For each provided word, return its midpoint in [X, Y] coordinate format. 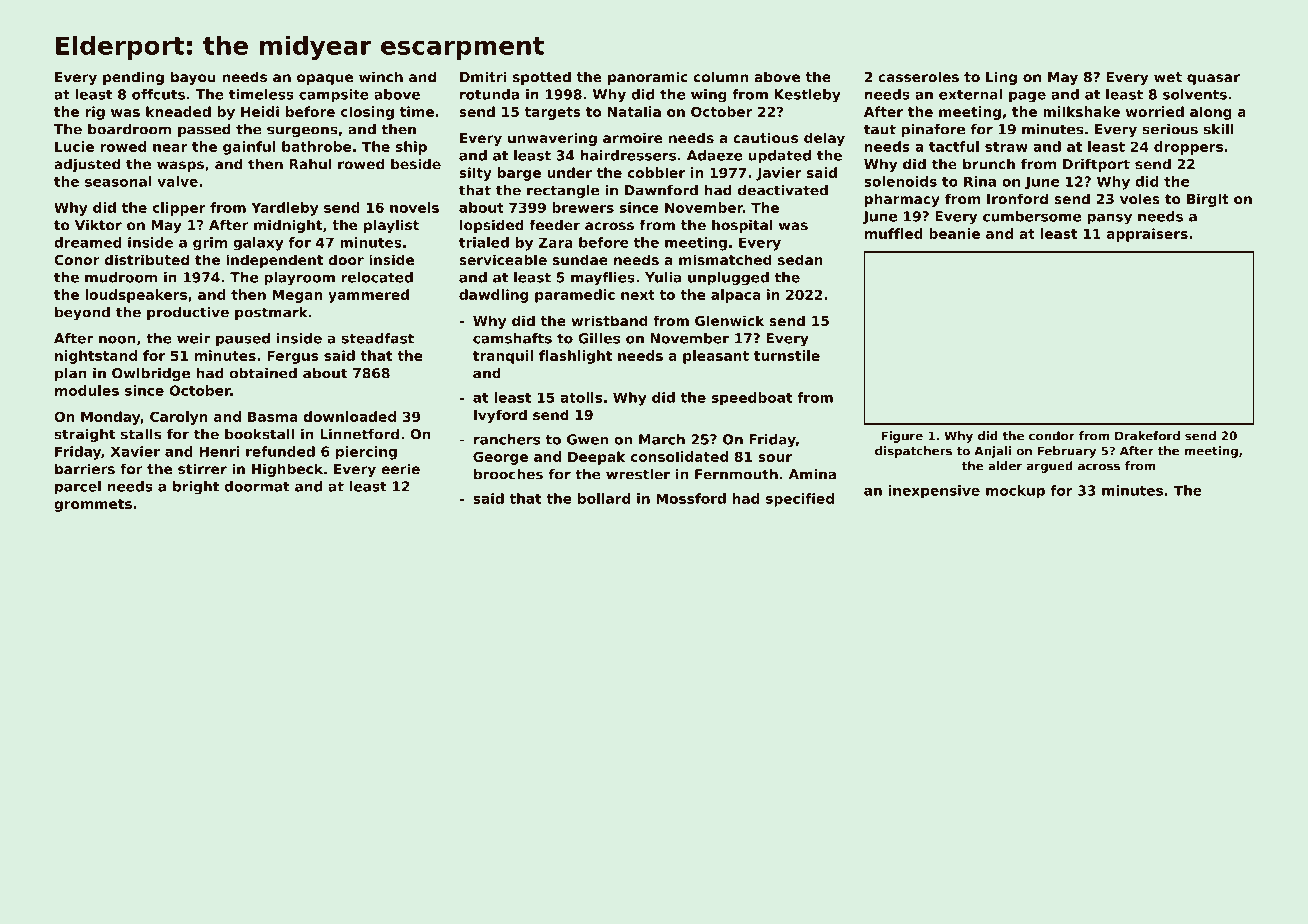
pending [133, 78]
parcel [78, 488]
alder [1005, 466]
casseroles [918, 76]
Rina [980, 181]
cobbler [656, 172]
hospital [742, 226]
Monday [110, 418]
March [662, 439]
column [720, 76]
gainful [249, 148]
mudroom [121, 277]
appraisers [1147, 235]
